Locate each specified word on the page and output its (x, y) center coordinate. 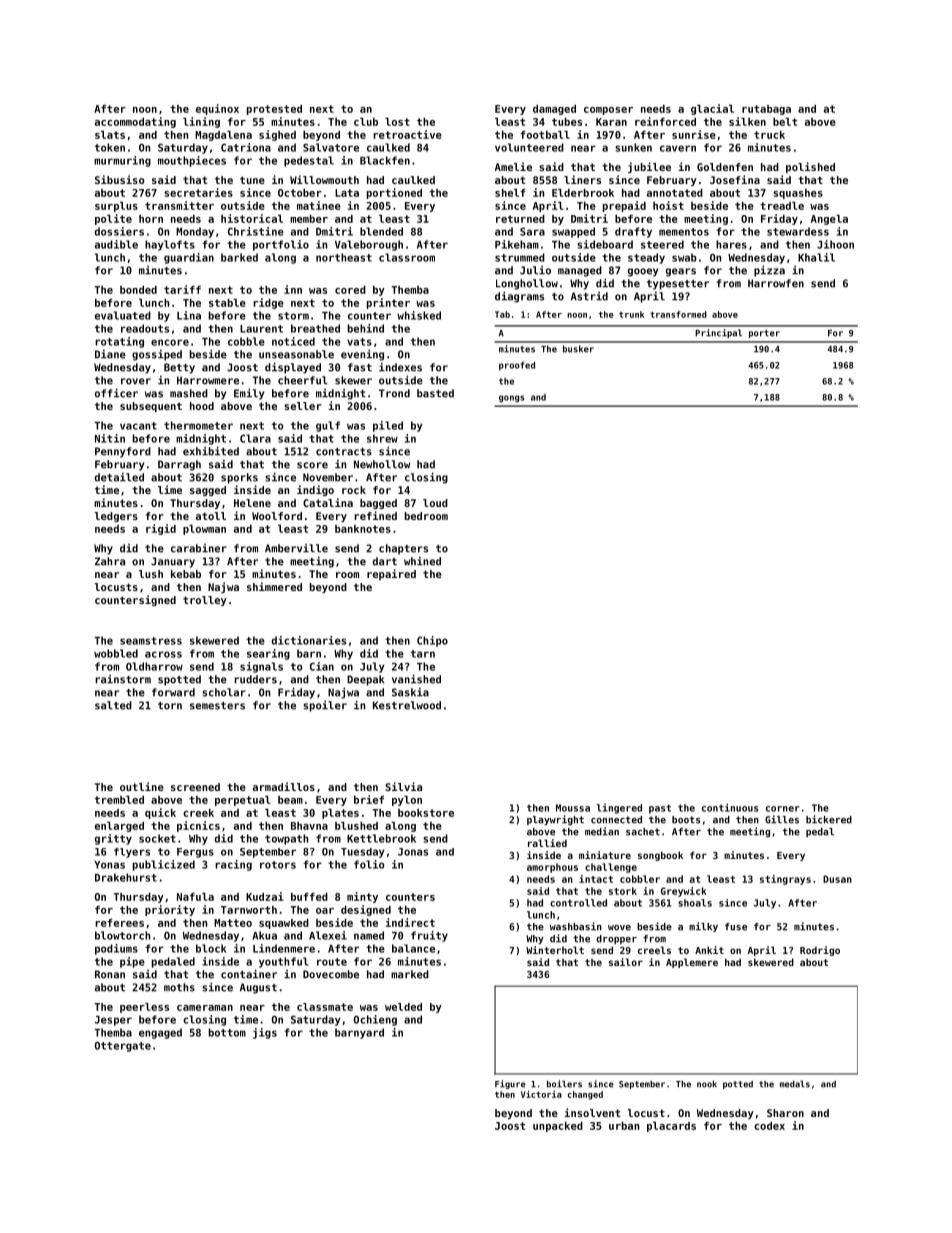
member (309, 219)
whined (422, 561)
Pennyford (123, 452)
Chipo (432, 641)
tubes (567, 122)
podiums (116, 949)
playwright (555, 820)
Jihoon (835, 244)
